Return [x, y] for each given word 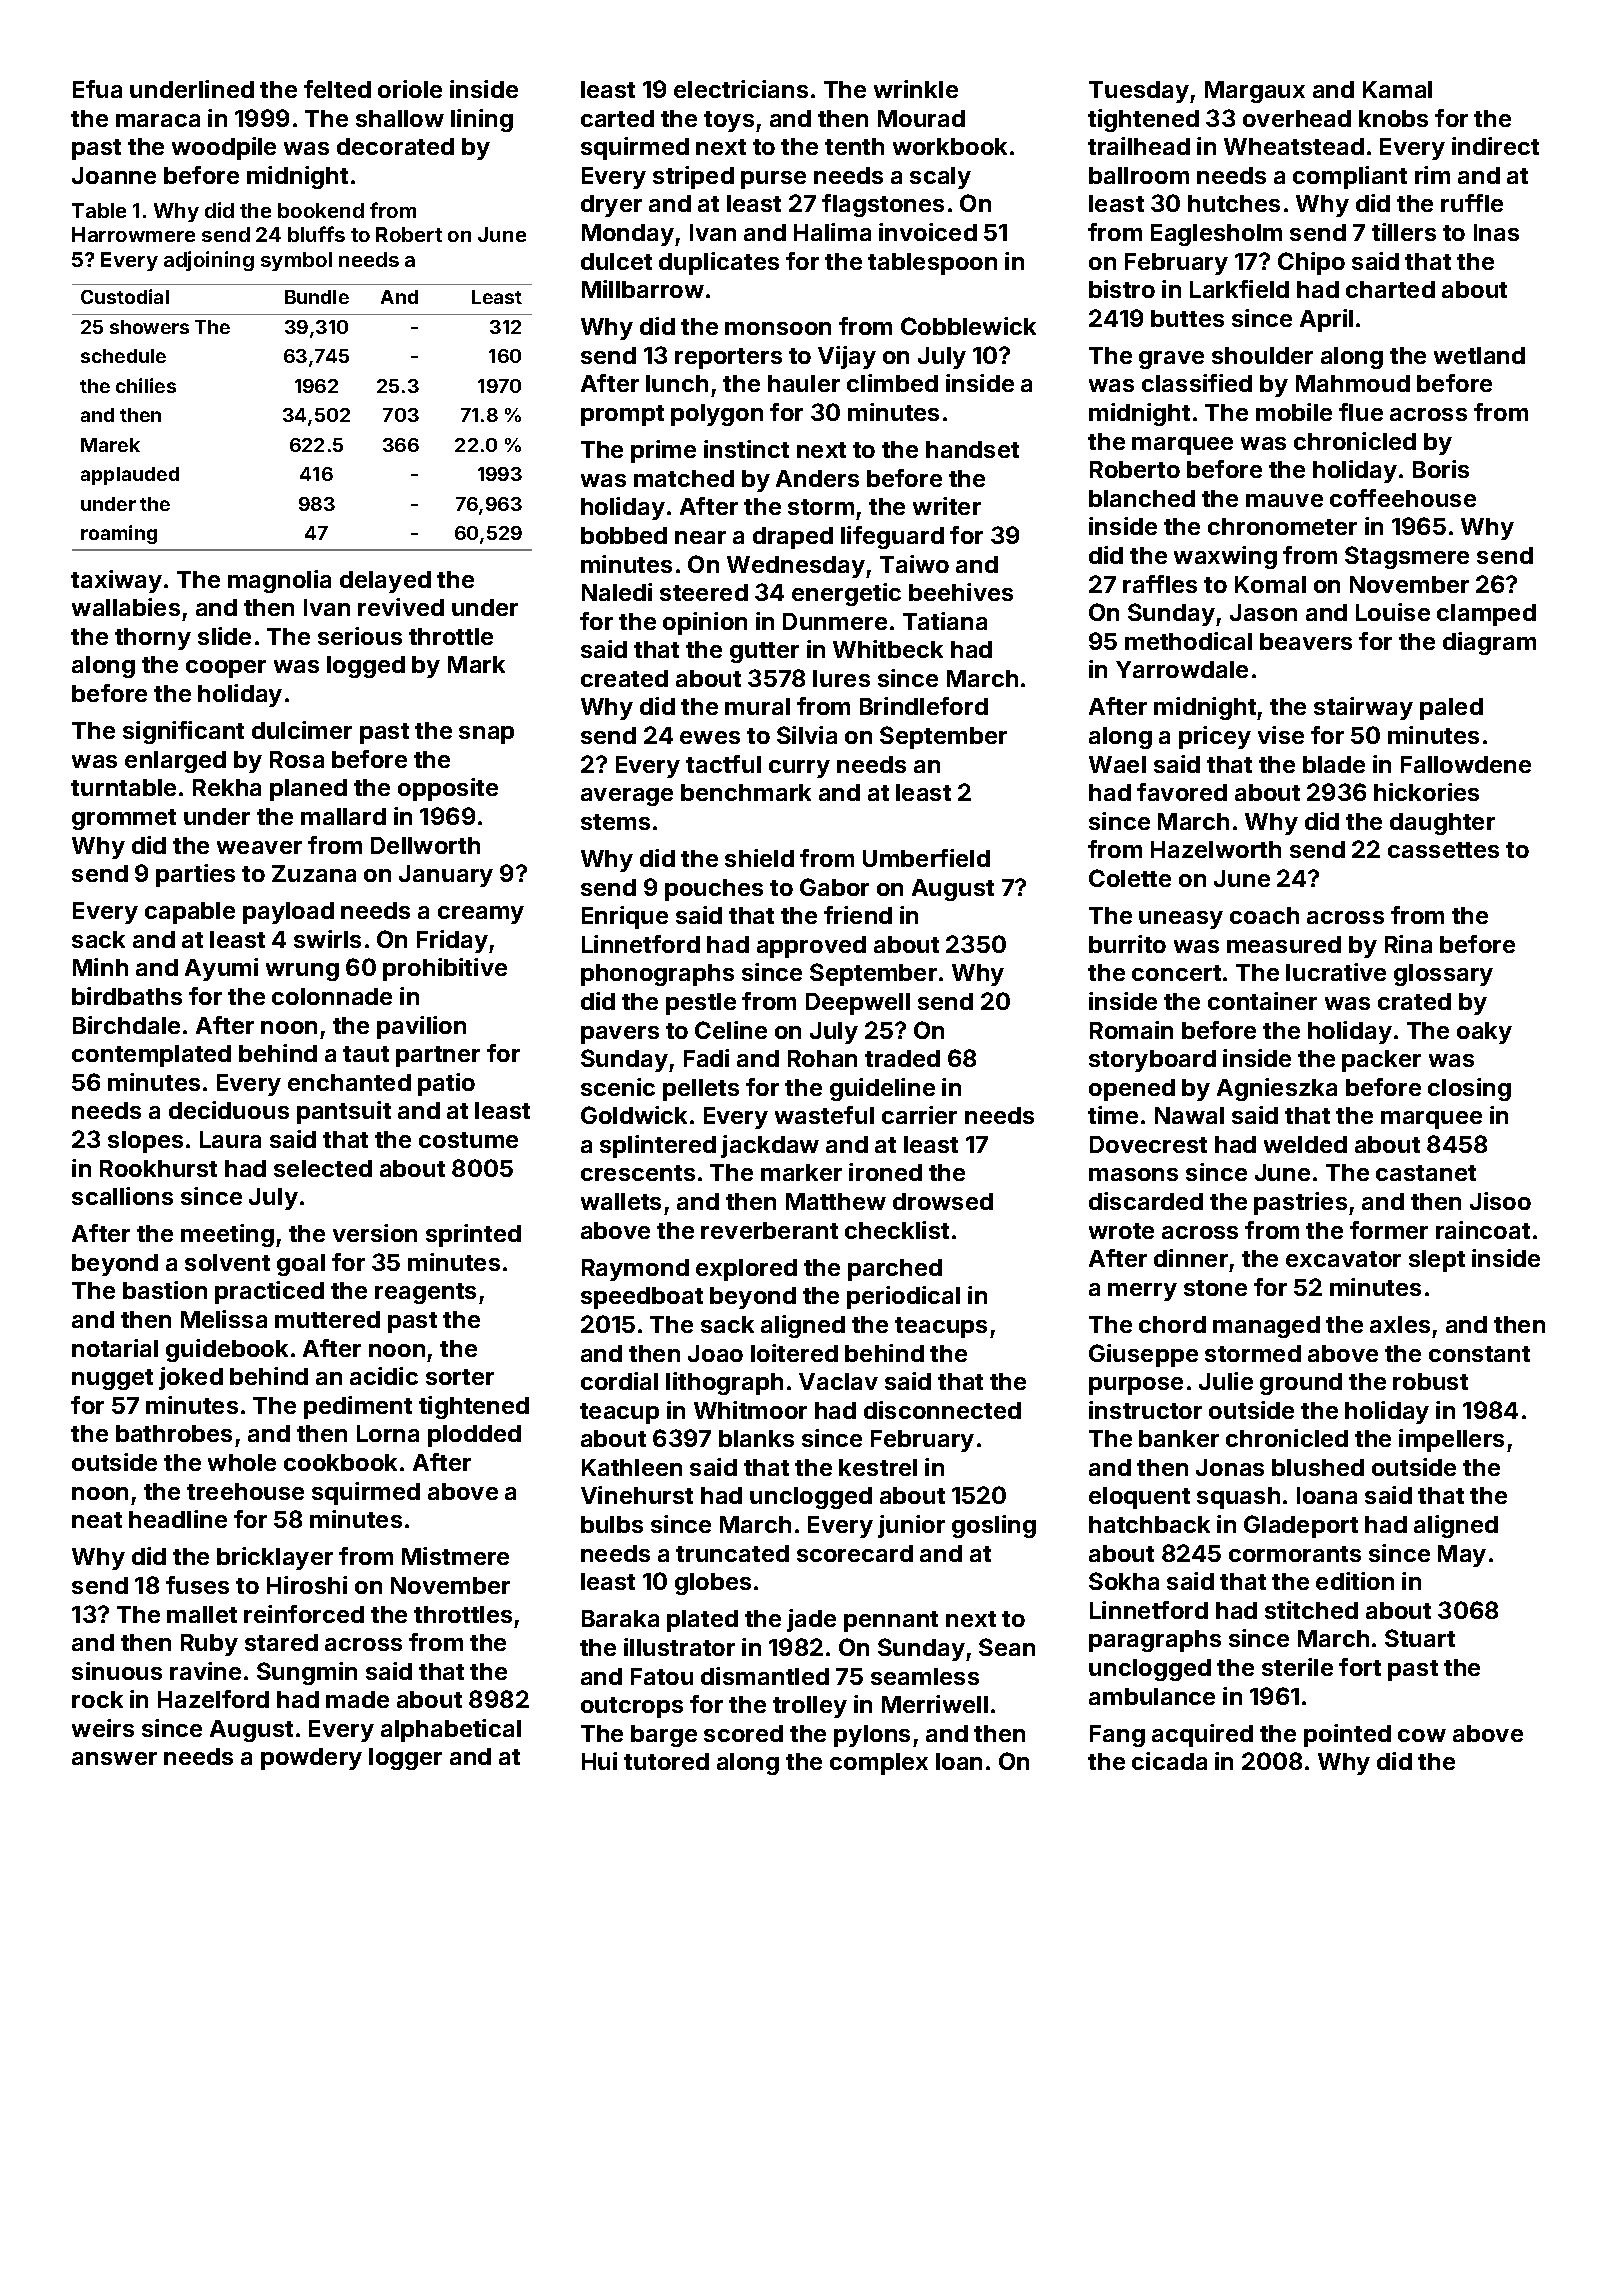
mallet [202, 1614]
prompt [622, 415]
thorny [153, 639]
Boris [1441, 469]
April [1326, 320]
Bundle [317, 297]
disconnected [942, 1410]
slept [1437, 1261]
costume [468, 1140]
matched [684, 478]
